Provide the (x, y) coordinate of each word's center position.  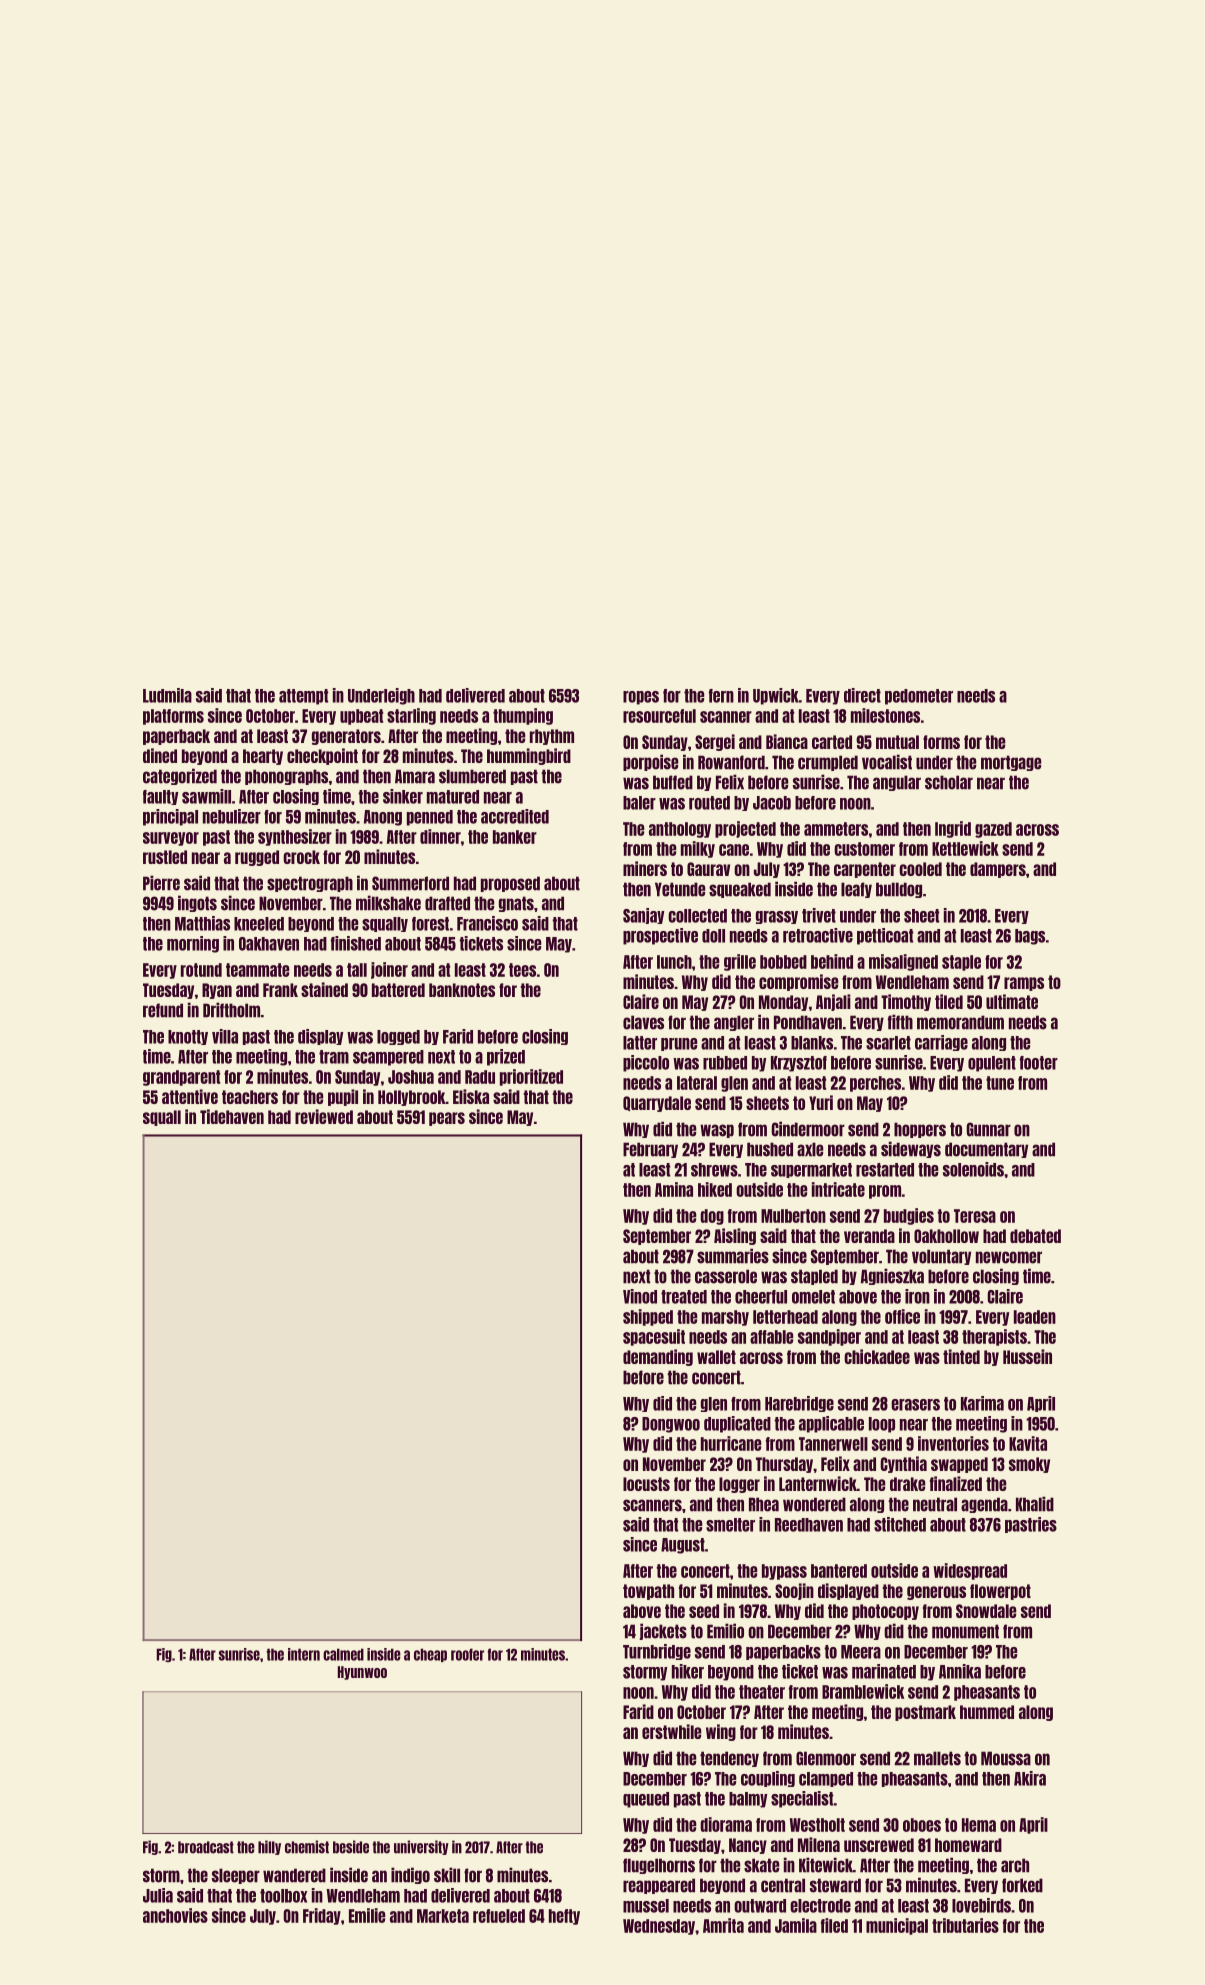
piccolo (646, 1063)
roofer (467, 1654)
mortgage (1011, 763)
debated (1035, 1236)
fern (721, 696)
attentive (190, 1096)
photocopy (885, 1612)
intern (304, 1654)
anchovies (175, 1915)
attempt (303, 697)
